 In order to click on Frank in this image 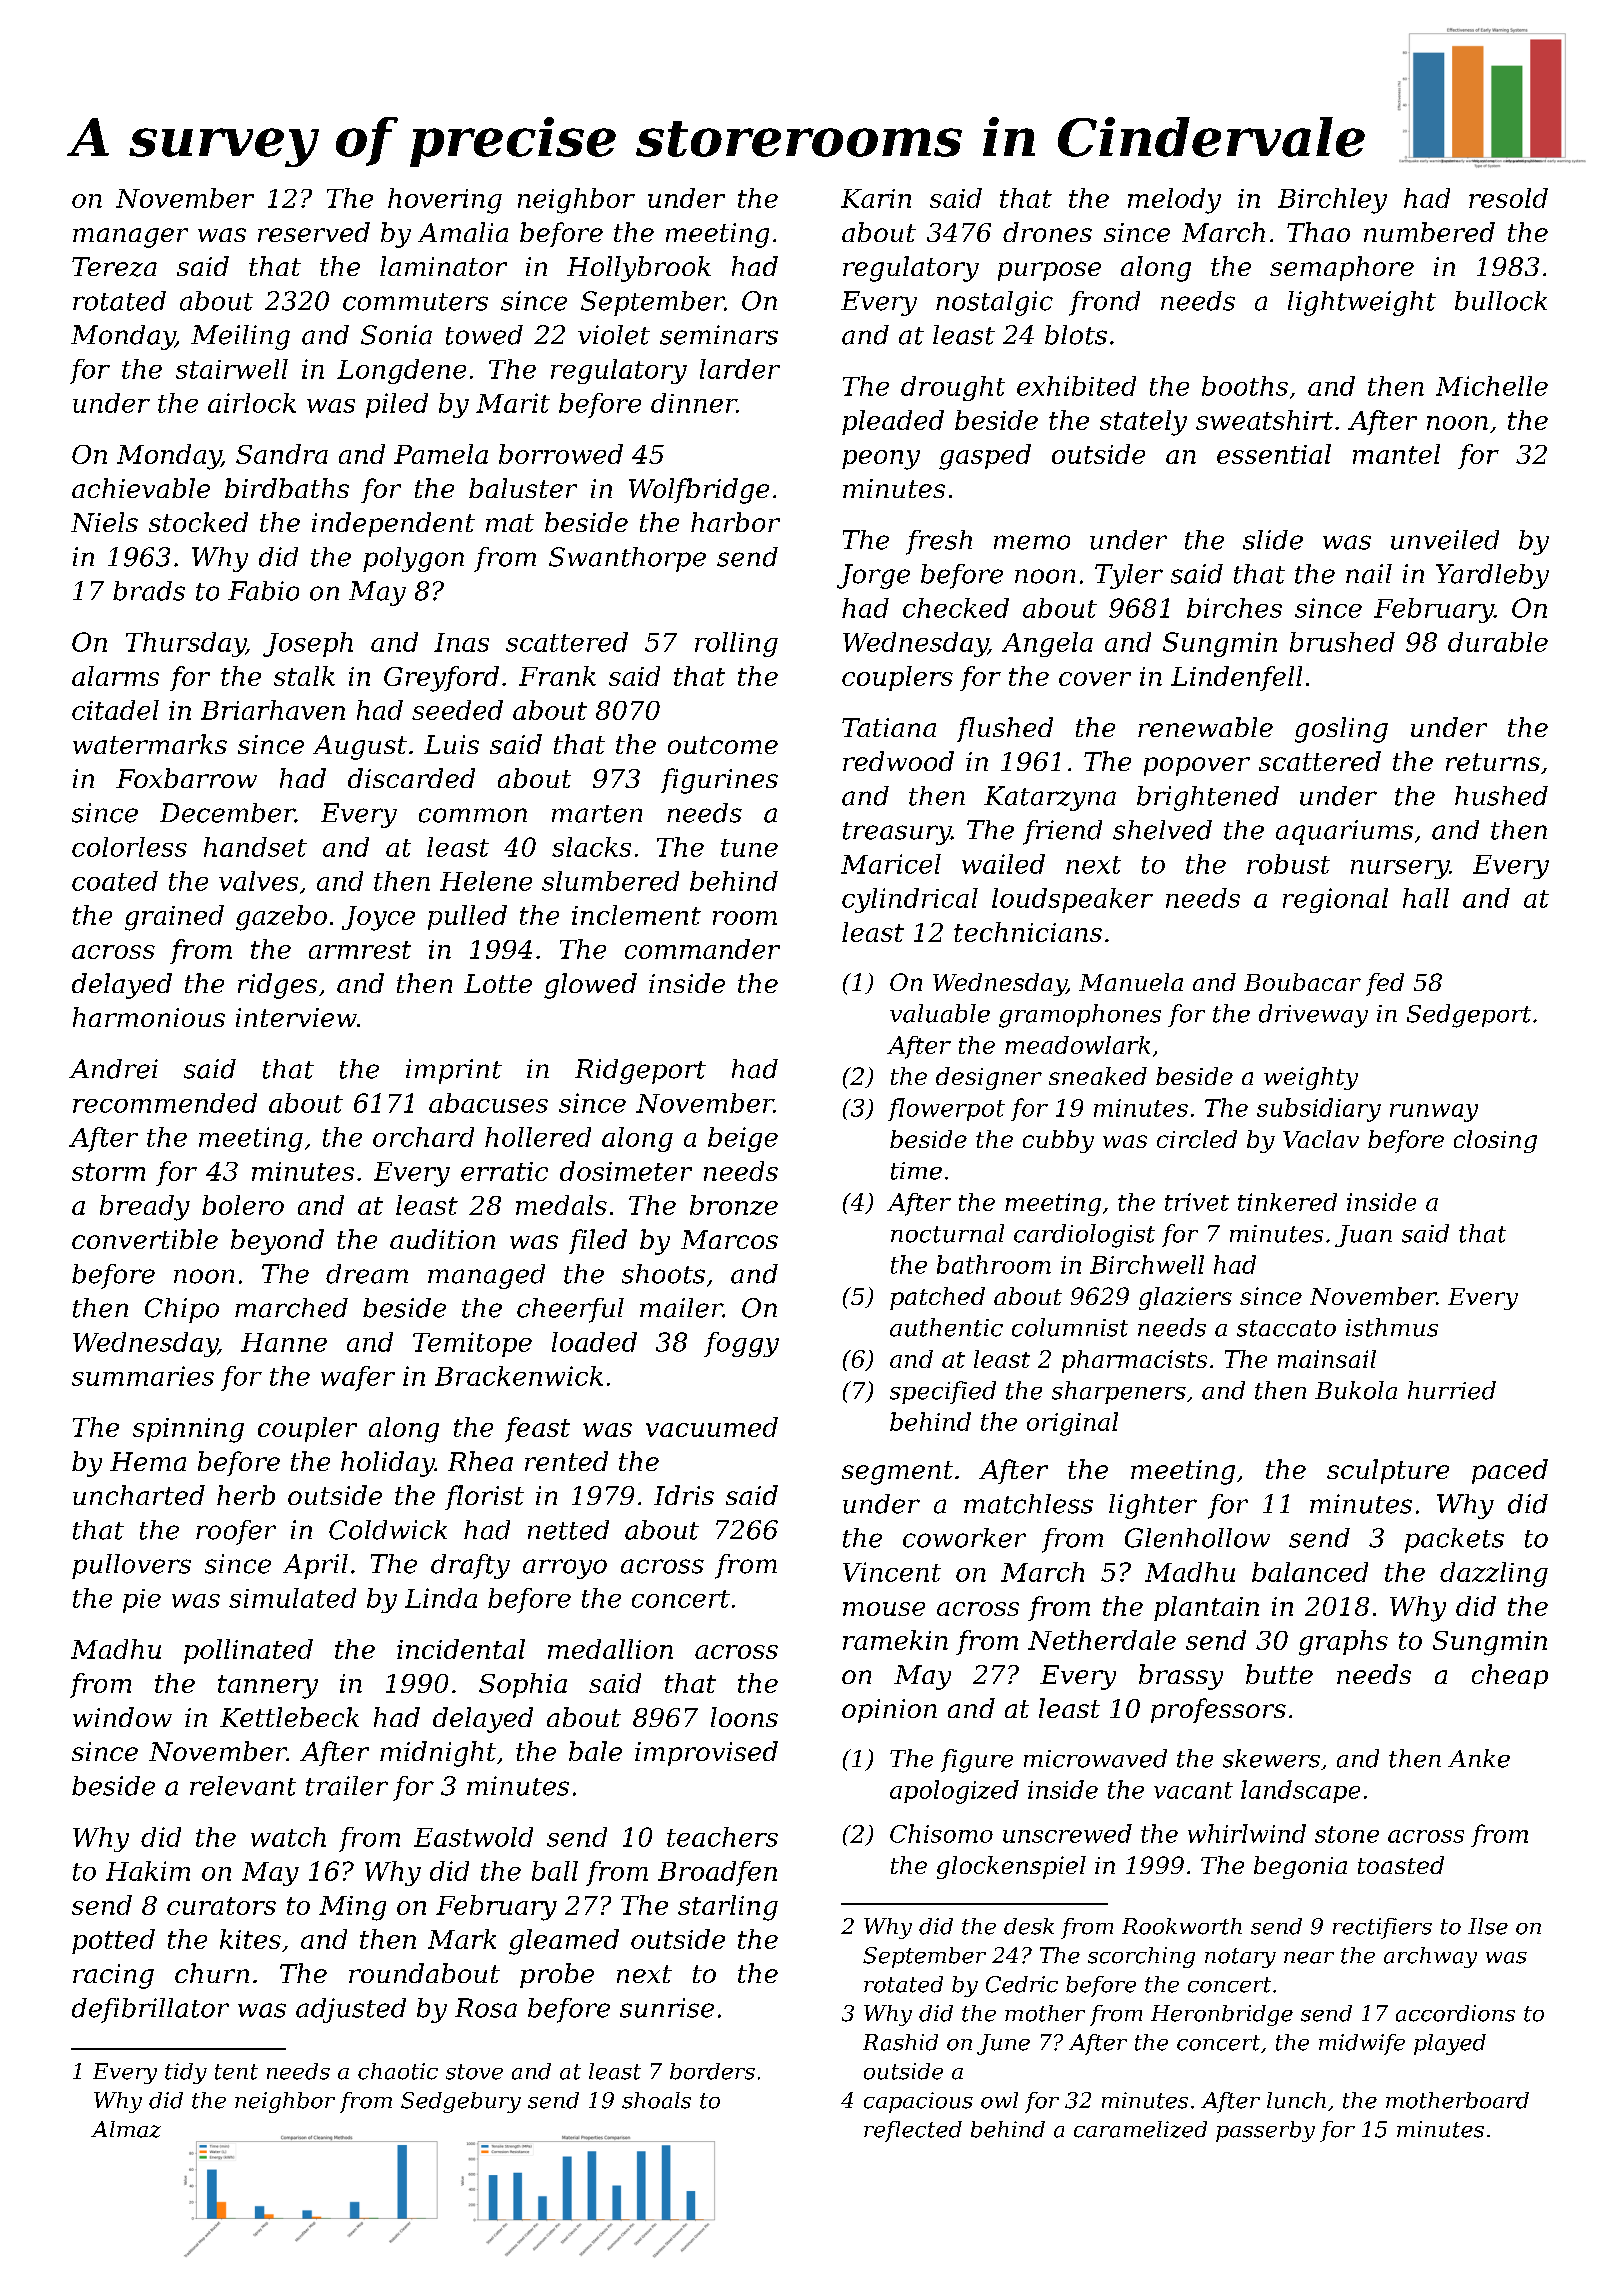, I will do `click(557, 676)`.
